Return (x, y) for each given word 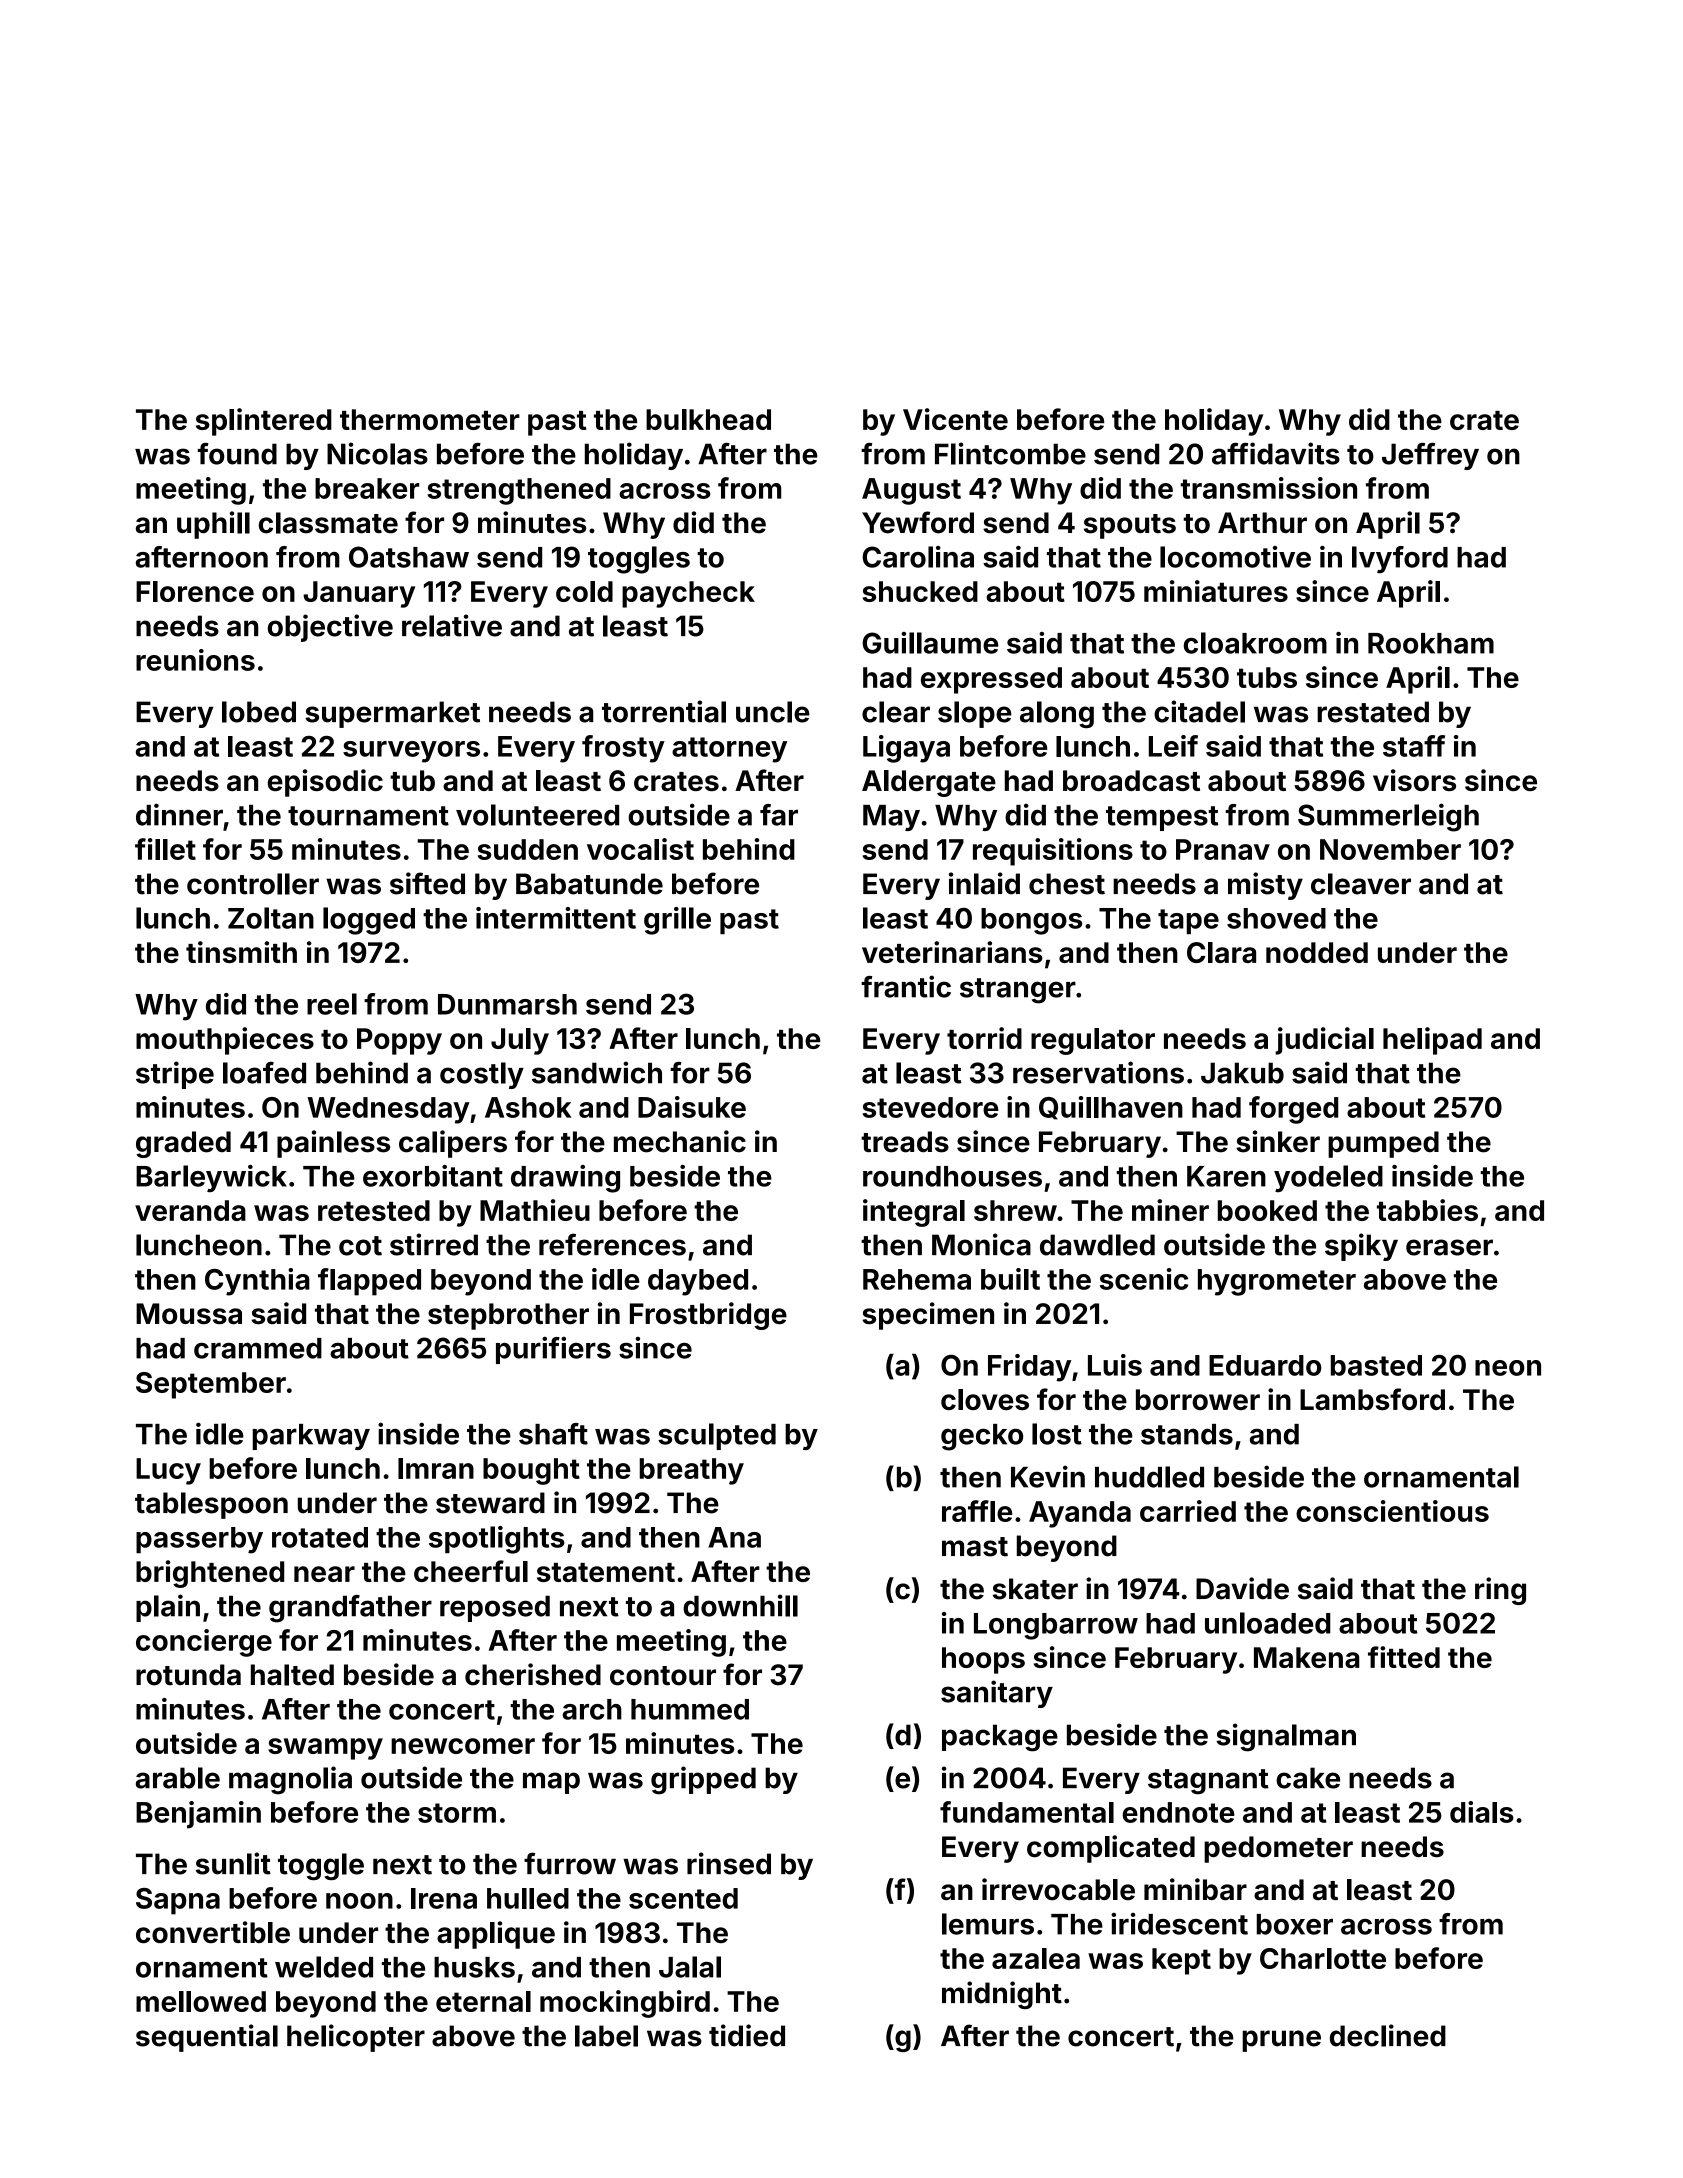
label (606, 2036)
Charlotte (1323, 1958)
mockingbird (625, 2004)
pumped (1383, 1144)
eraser (1449, 1247)
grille (677, 921)
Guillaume (930, 643)
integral (914, 1213)
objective (330, 628)
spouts (1130, 526)
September (211, 1385)
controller (253, 884)
